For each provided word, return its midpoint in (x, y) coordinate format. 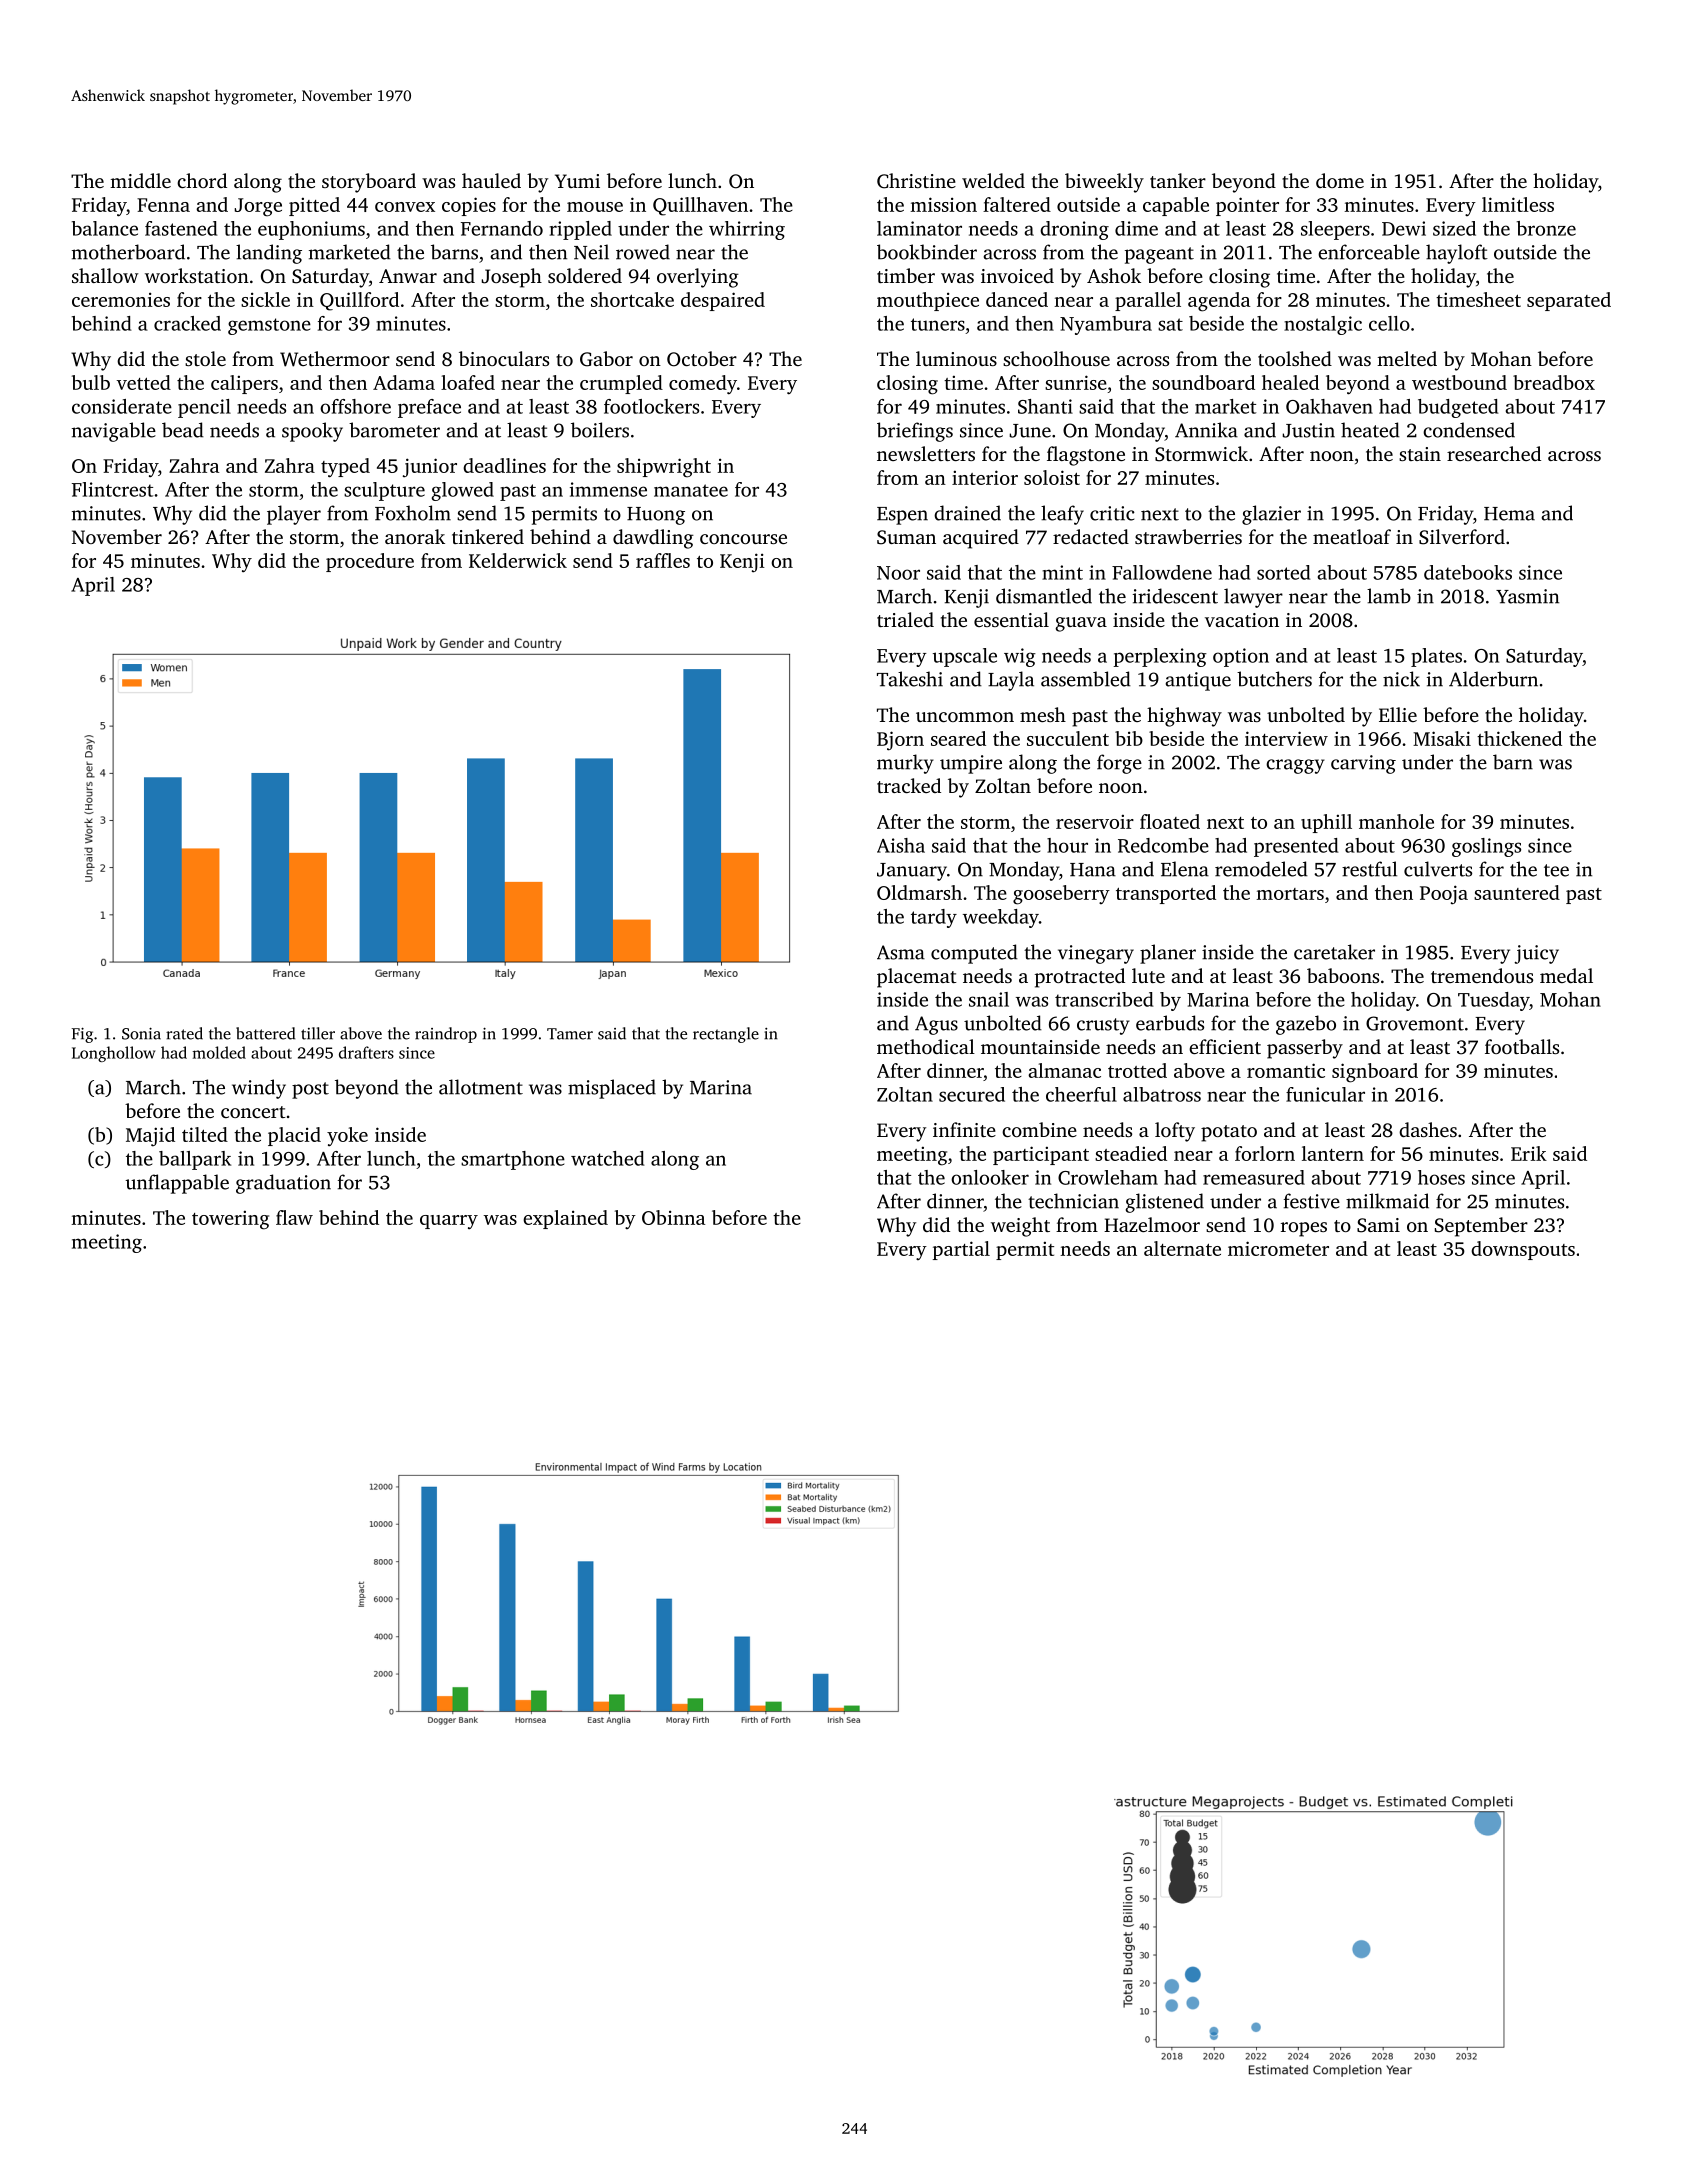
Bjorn (900, 741)
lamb (1389, 596)
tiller (318, 1033)
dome (1340, 180)
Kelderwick (518, 560)
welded (993, 180)
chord (202, 180)
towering (230, 1220)
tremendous (1482, 975)
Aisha (901, 845)
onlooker (990, 1177)
